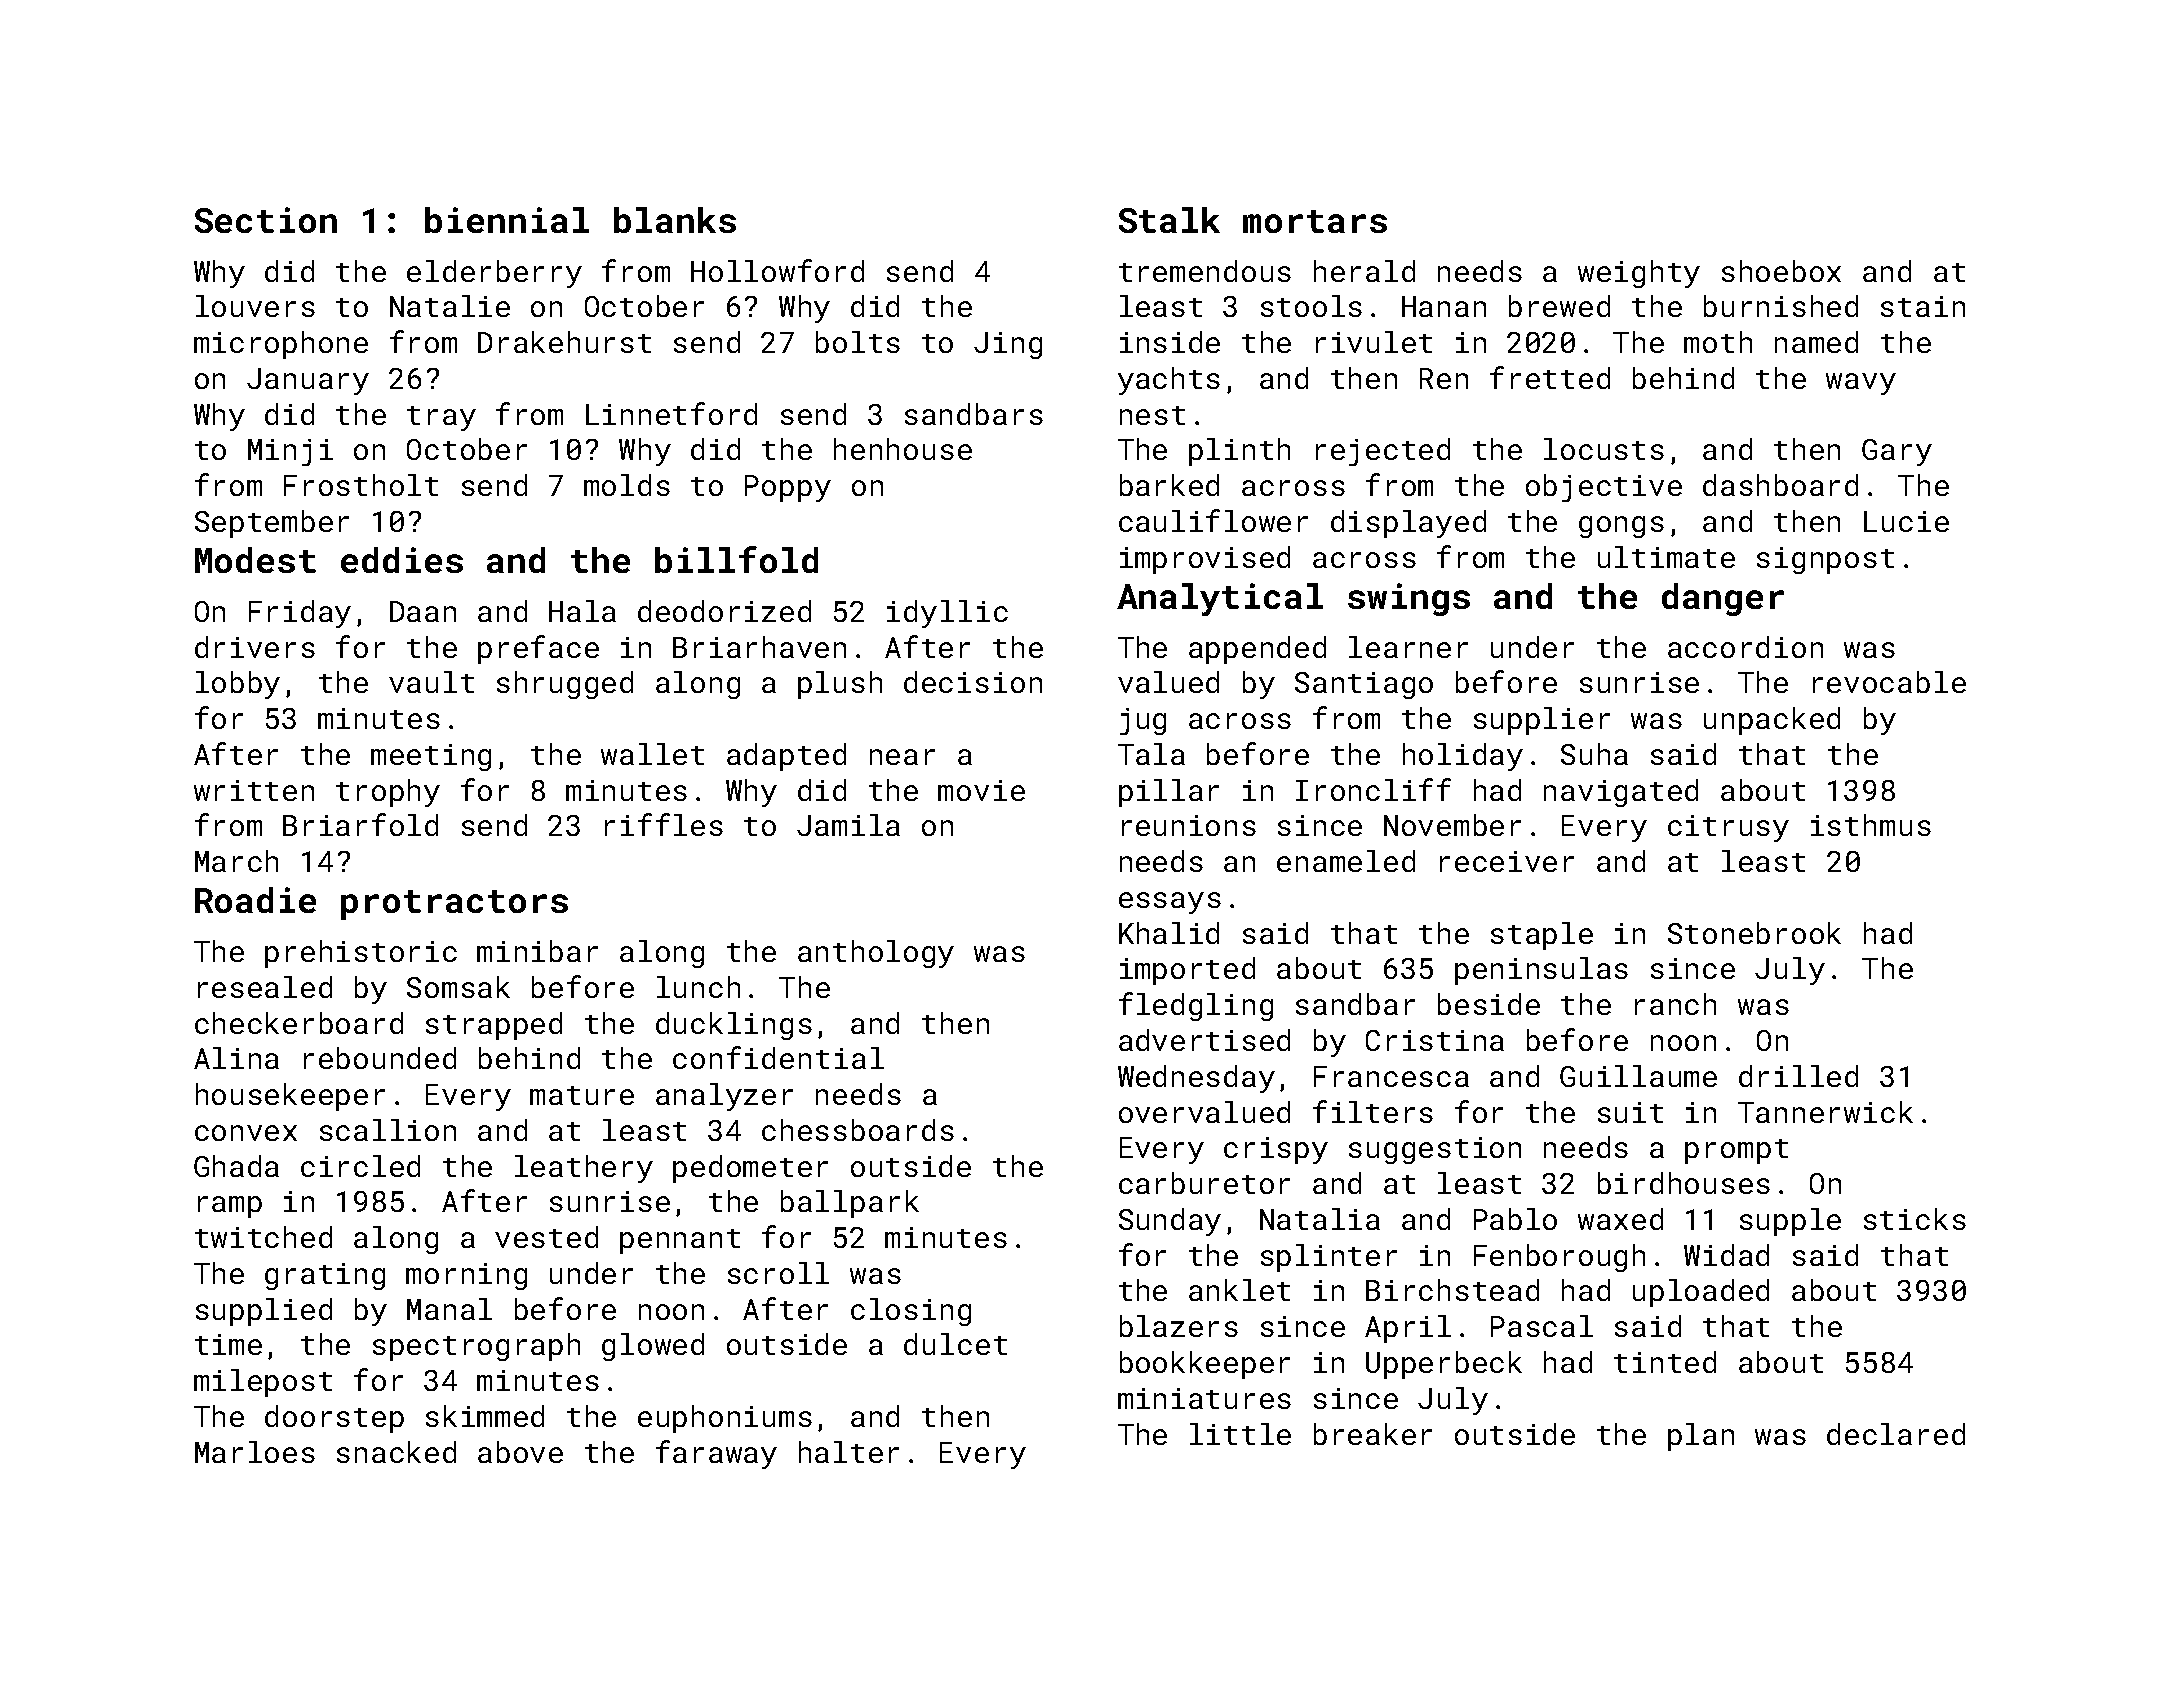  I want to click on convex, so click(246, 1133).
